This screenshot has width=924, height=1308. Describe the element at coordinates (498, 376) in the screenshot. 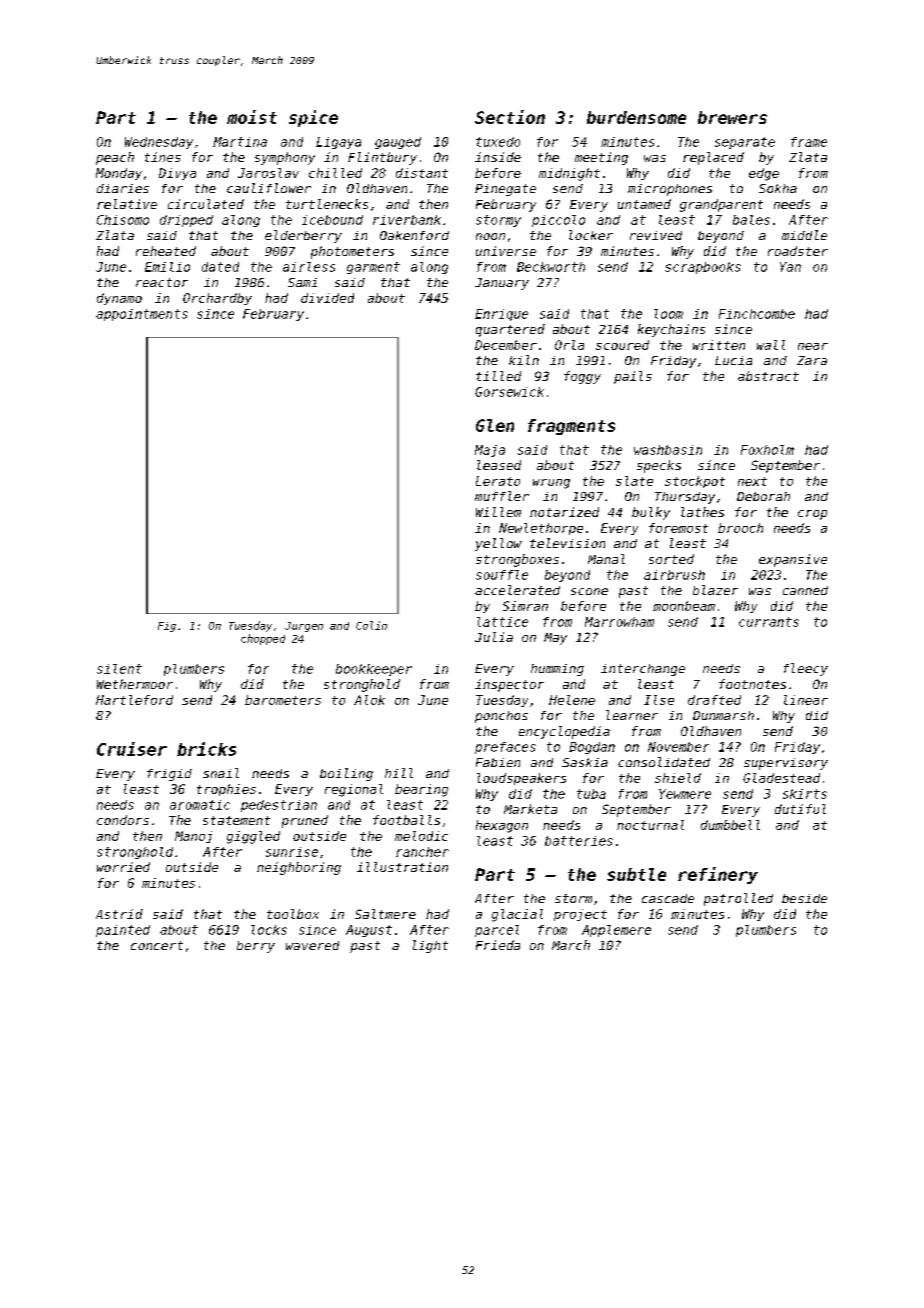

I see `tilled` at that location.
